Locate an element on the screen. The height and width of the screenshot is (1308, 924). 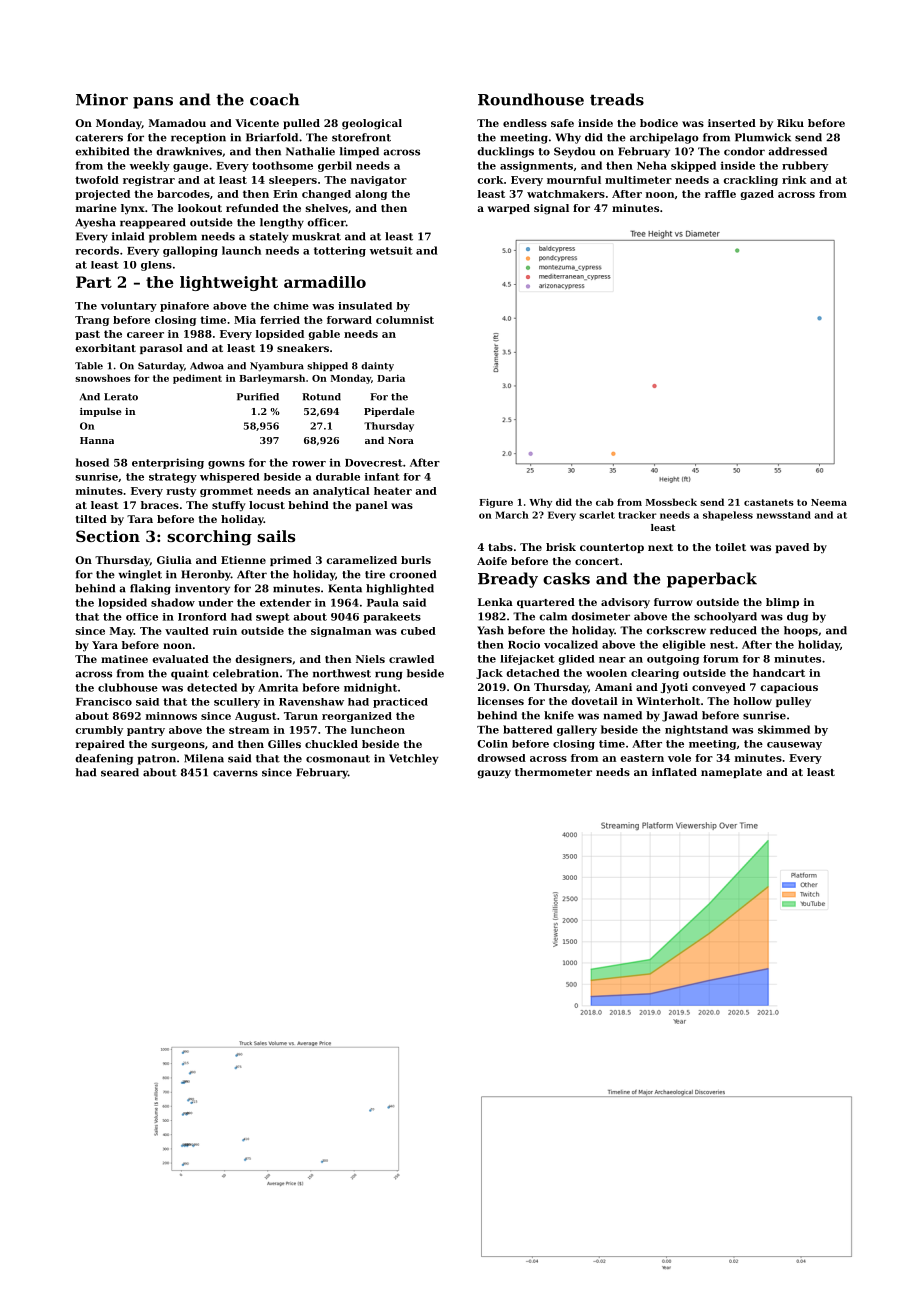
inserted is located at coordinates (732, 123).
